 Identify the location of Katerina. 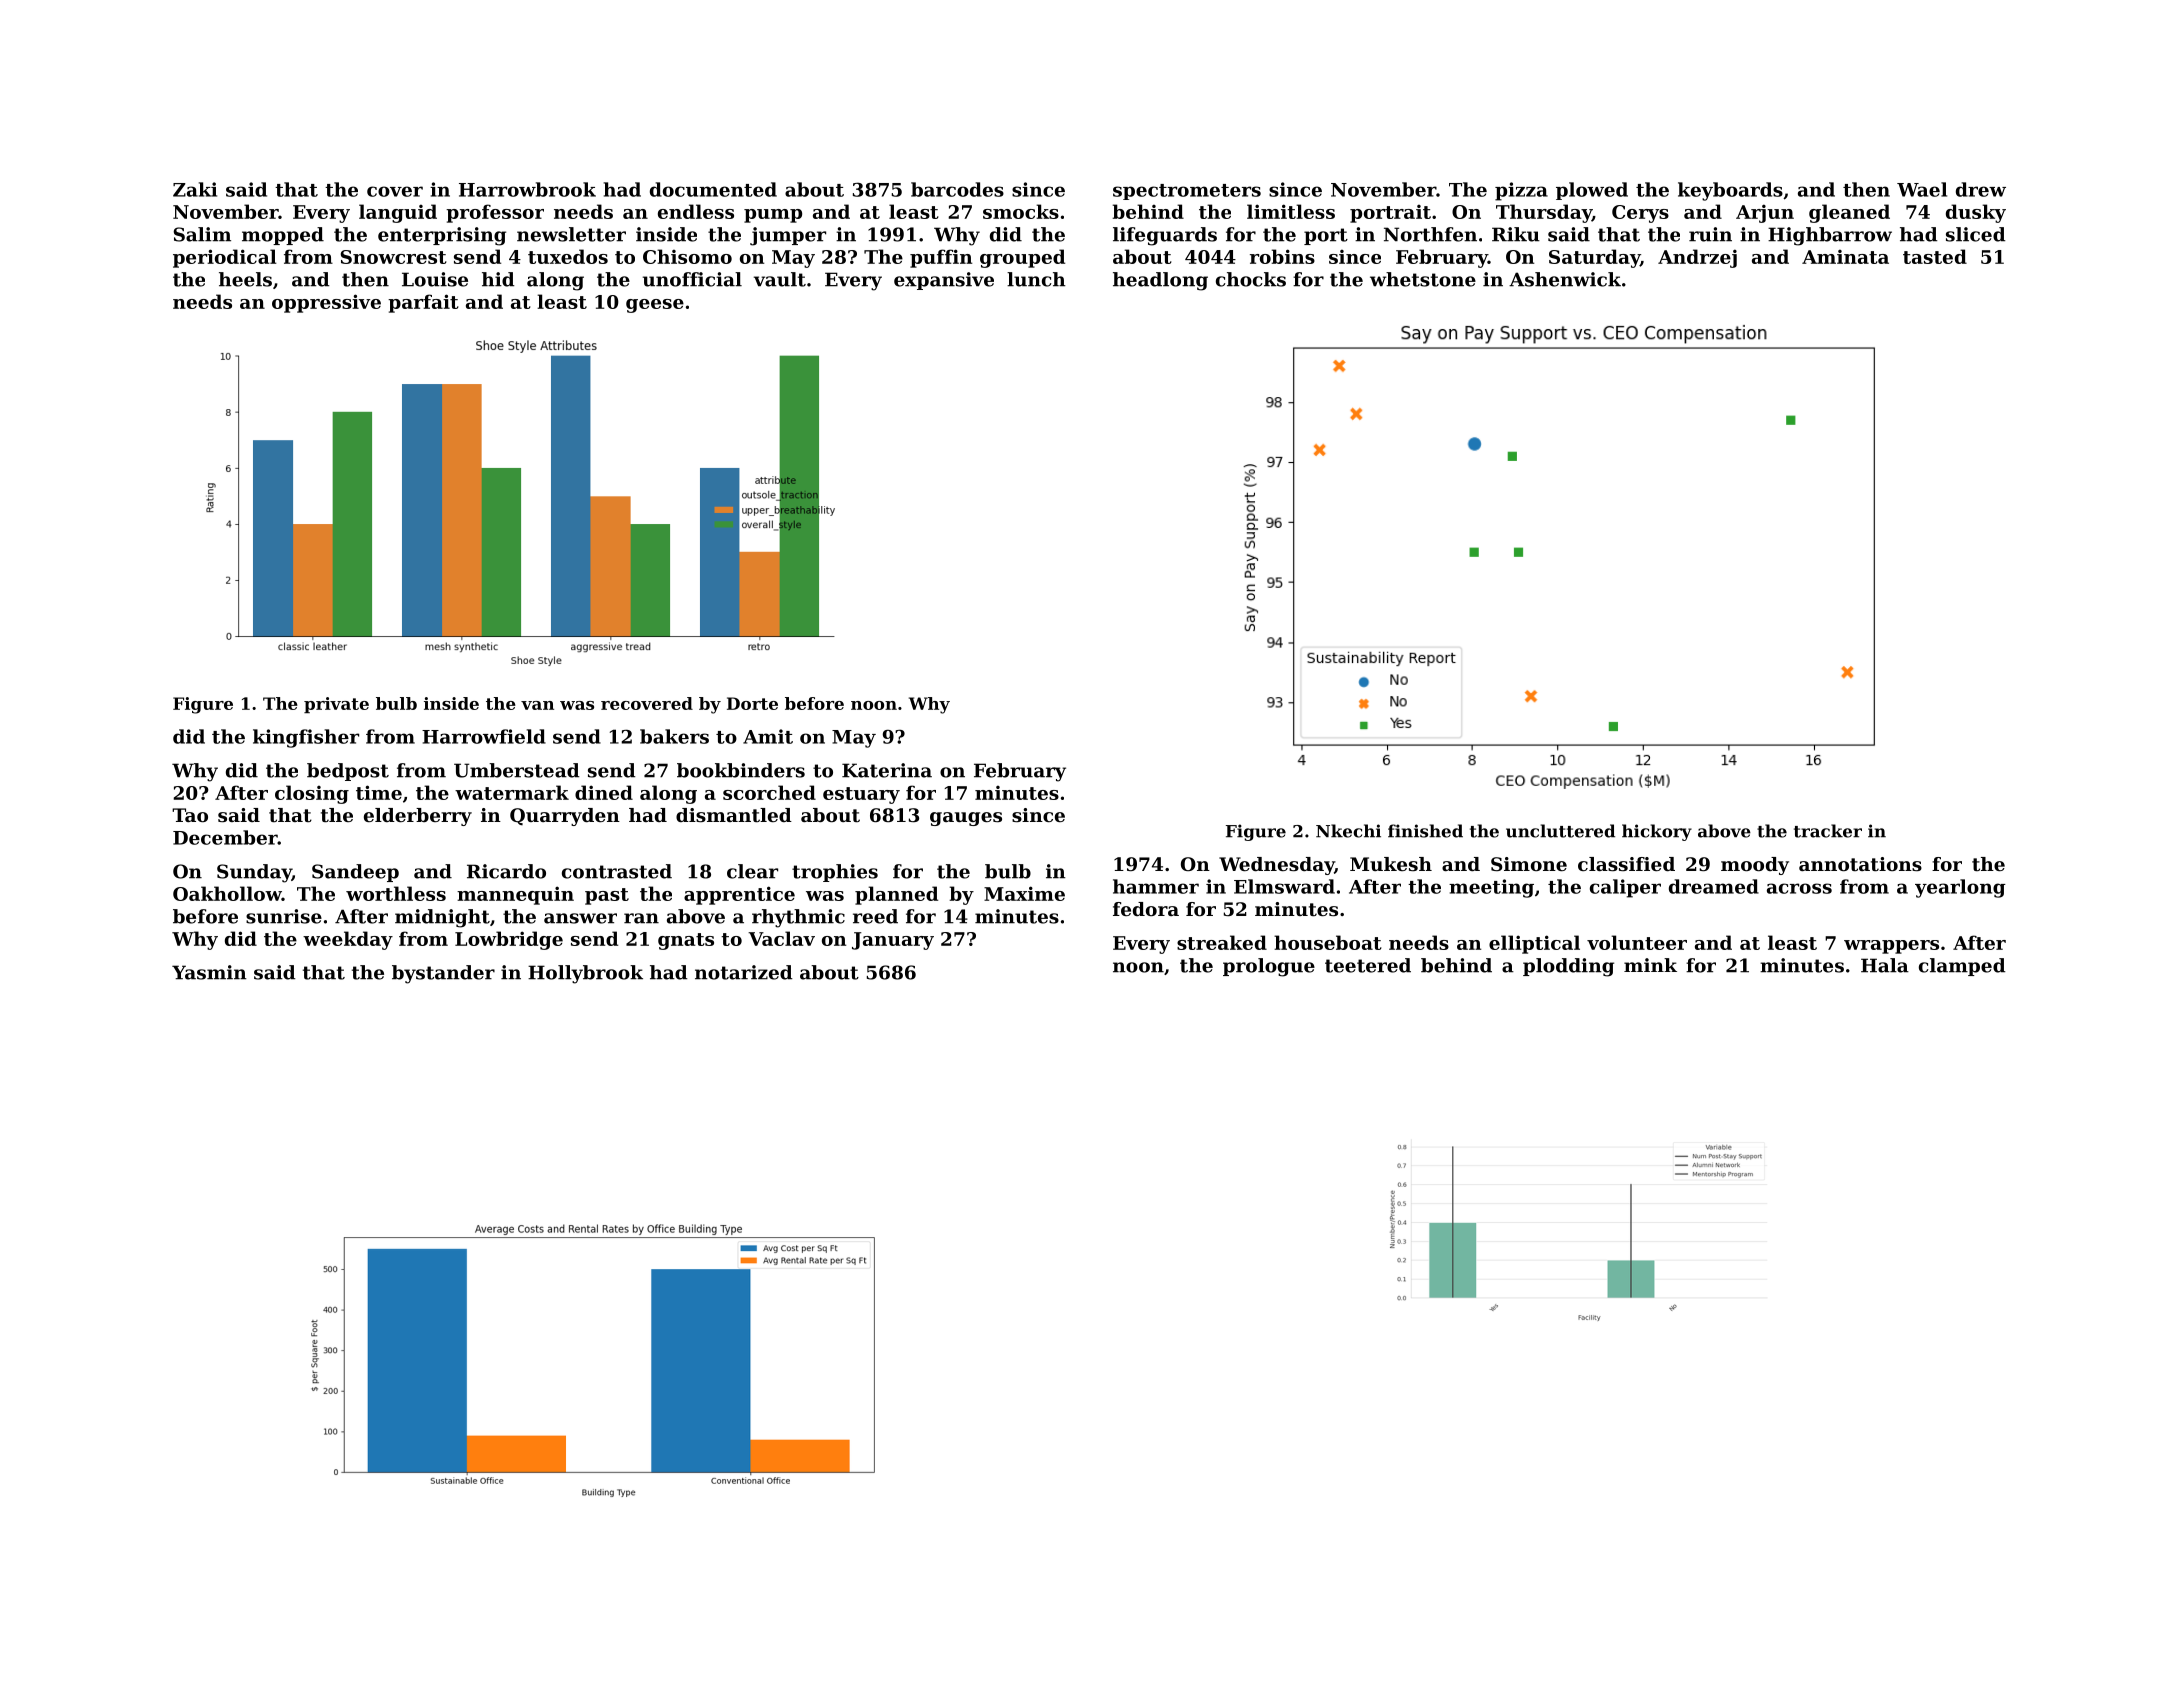
(887, 770).
